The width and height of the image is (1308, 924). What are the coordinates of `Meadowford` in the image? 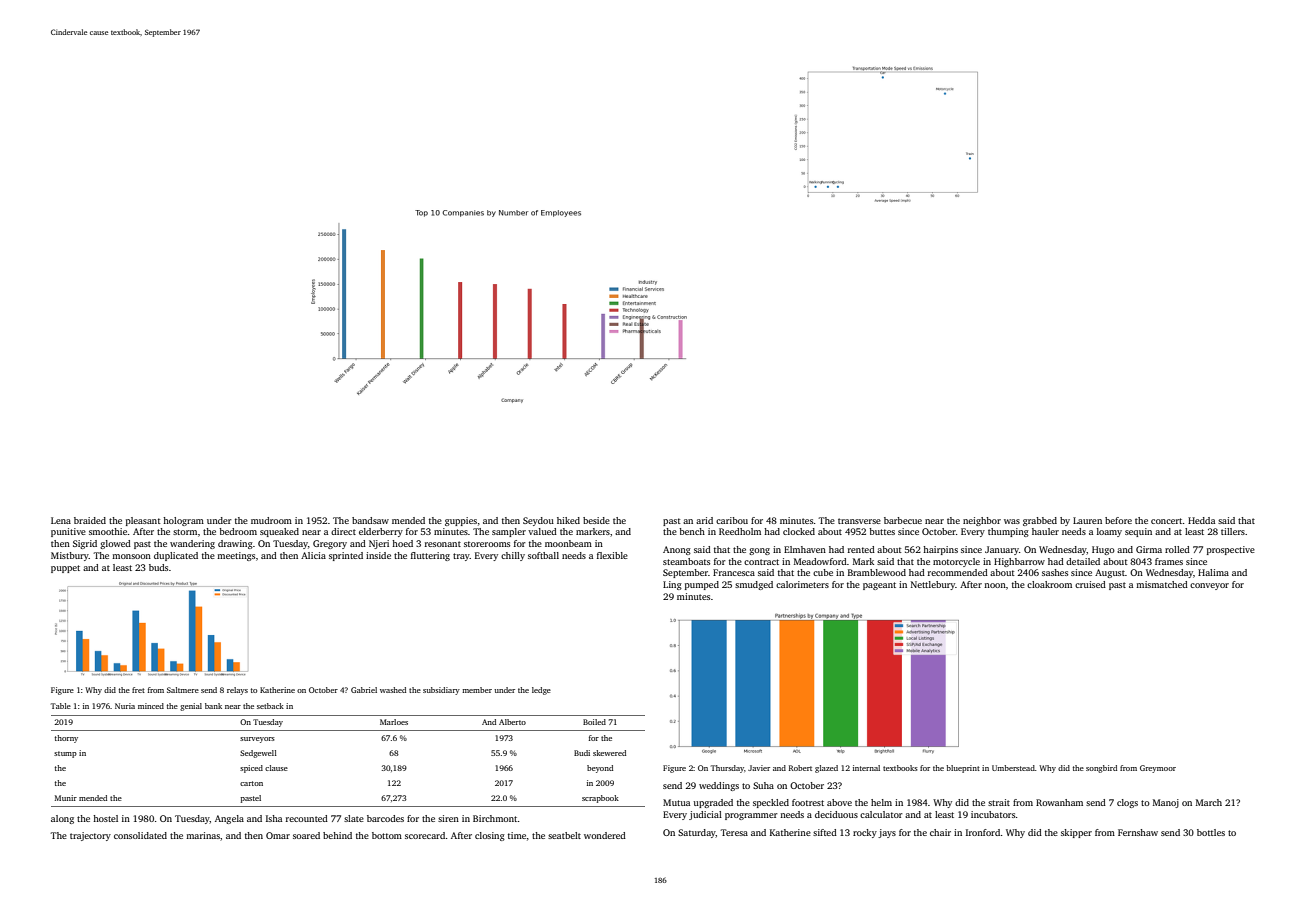 It's located at (820, 561).
